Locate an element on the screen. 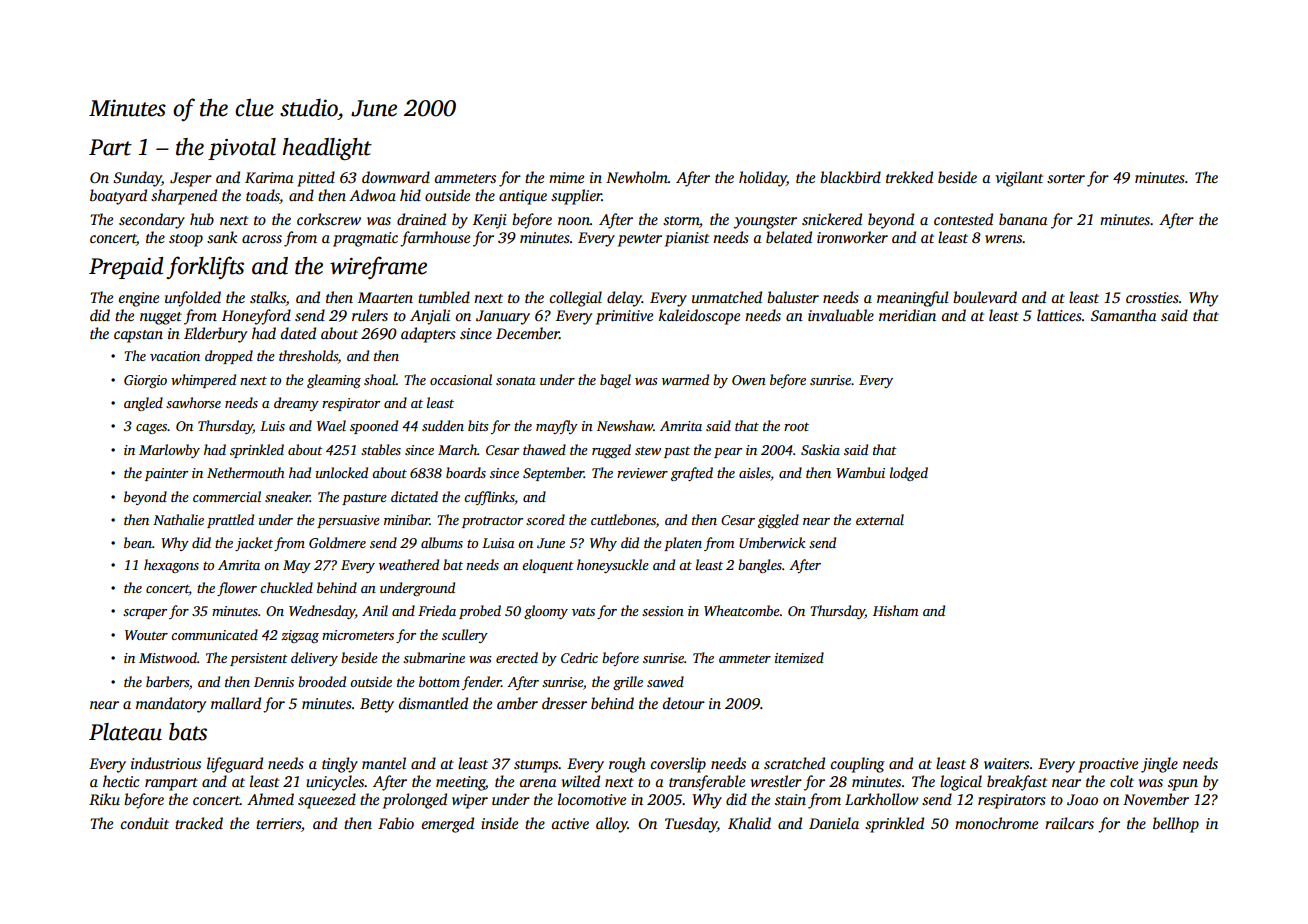 Image resolution: width=1308 pixels, height=924 pixels. headlight is located at coordinates (327, 149).
